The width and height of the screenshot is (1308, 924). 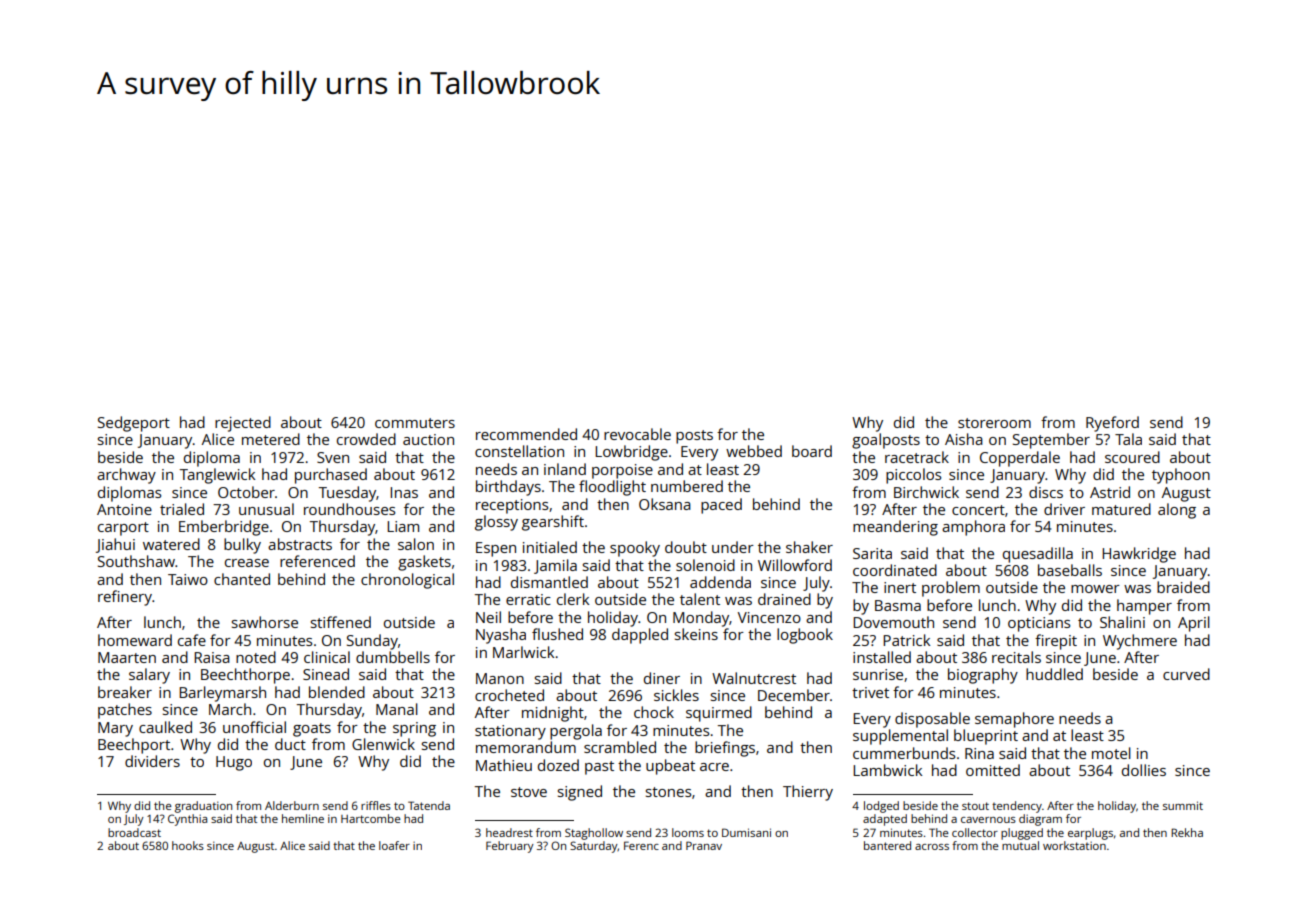 I want to click on Manal, so click(x=397, y=709).
